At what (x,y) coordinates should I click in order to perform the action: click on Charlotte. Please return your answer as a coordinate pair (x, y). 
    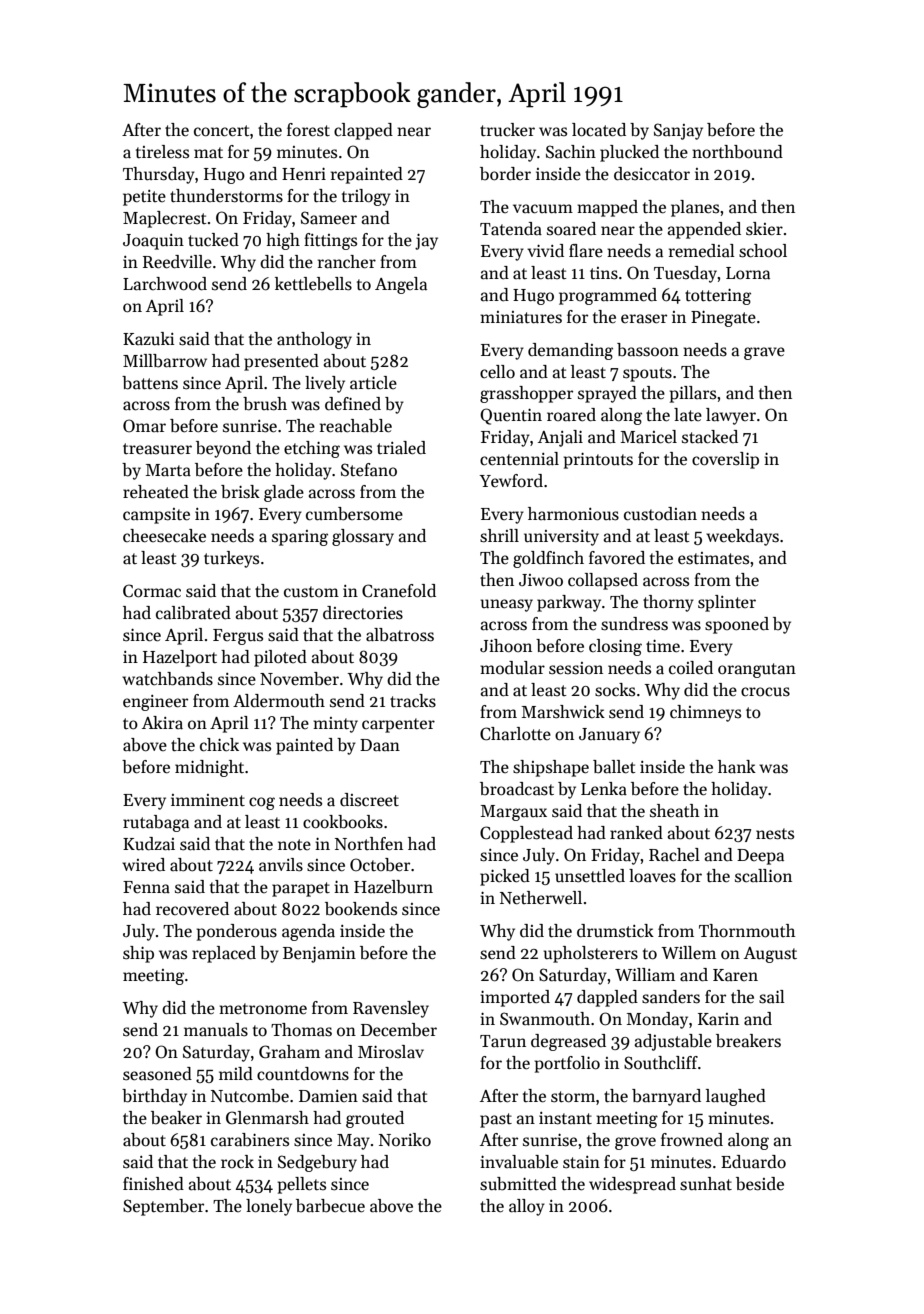
    Looking at the image, I should click on (515, 734).
